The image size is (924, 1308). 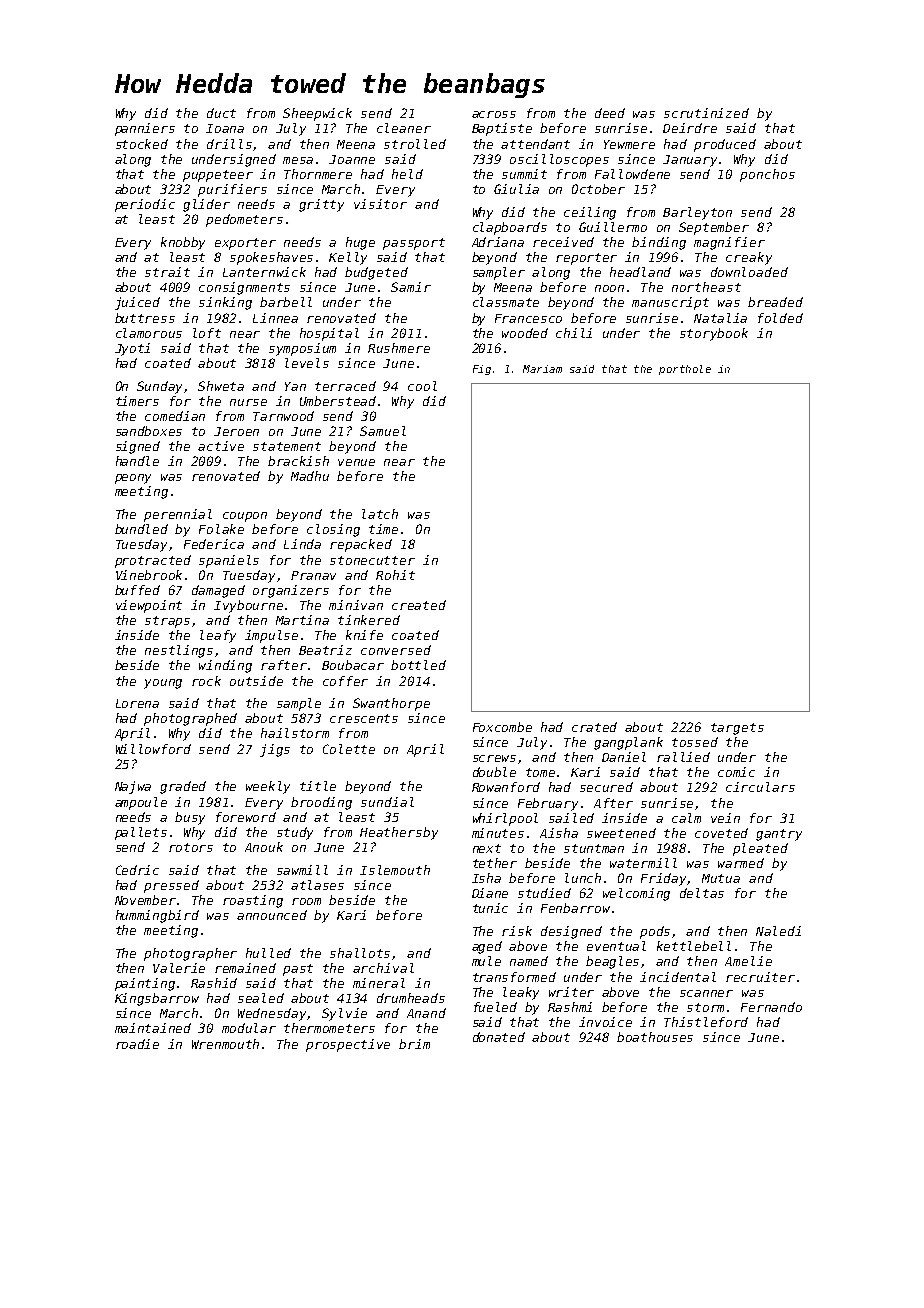 I want to click on deltas, so click(x=702, y=893).
